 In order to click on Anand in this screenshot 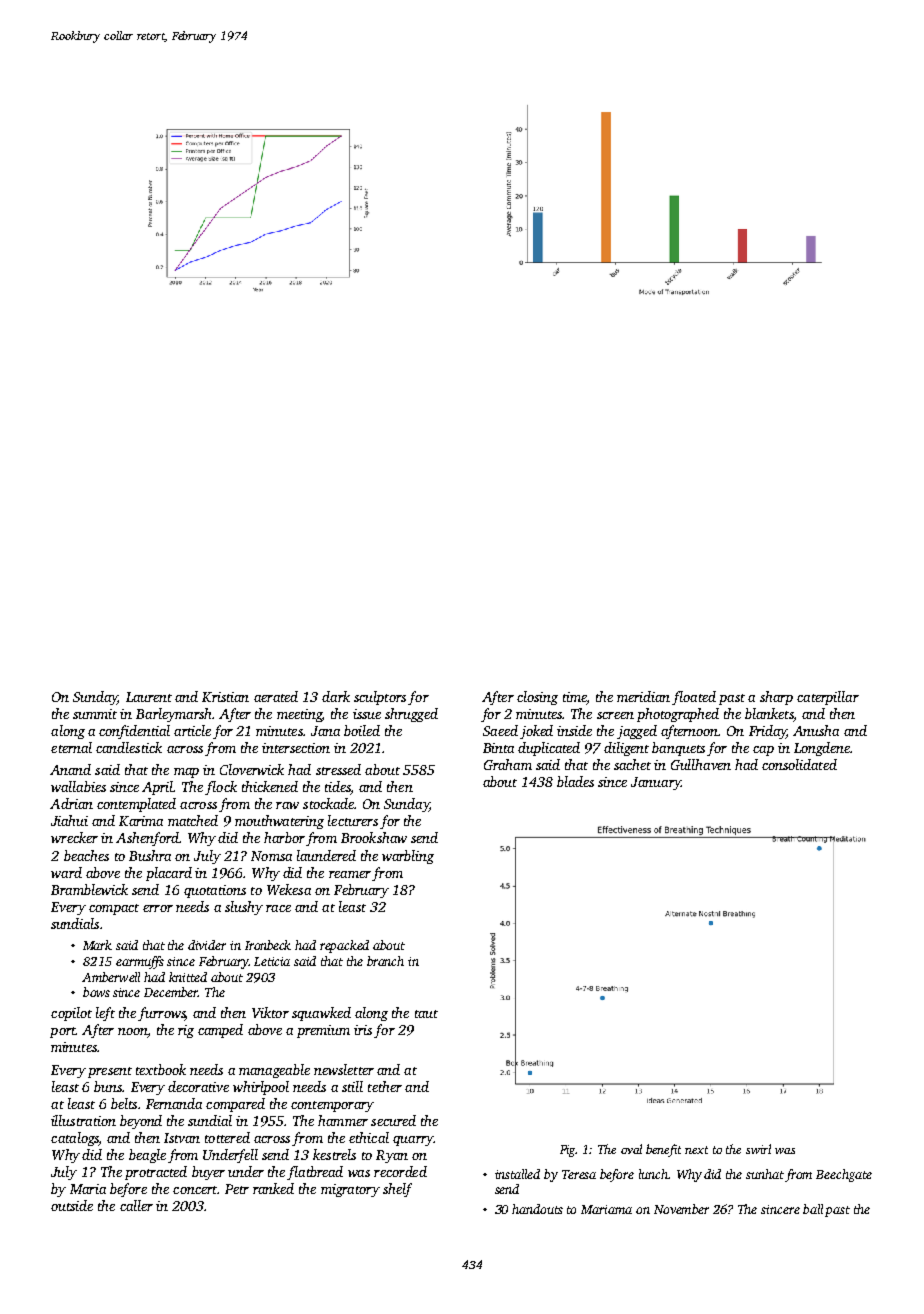, I will do `click(70, 769)`.
